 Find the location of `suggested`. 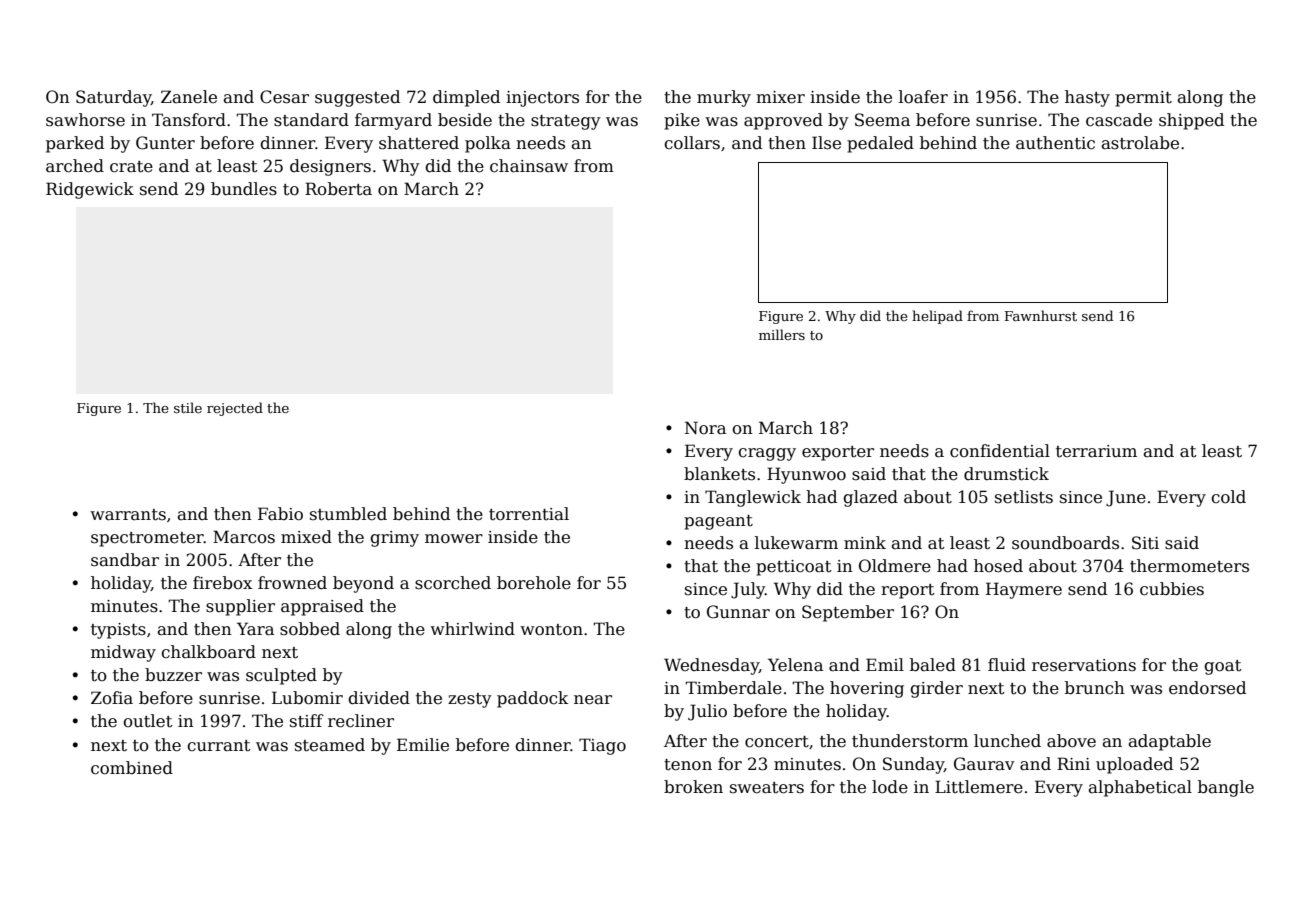

suggested is located at coordinates (357, 98).
